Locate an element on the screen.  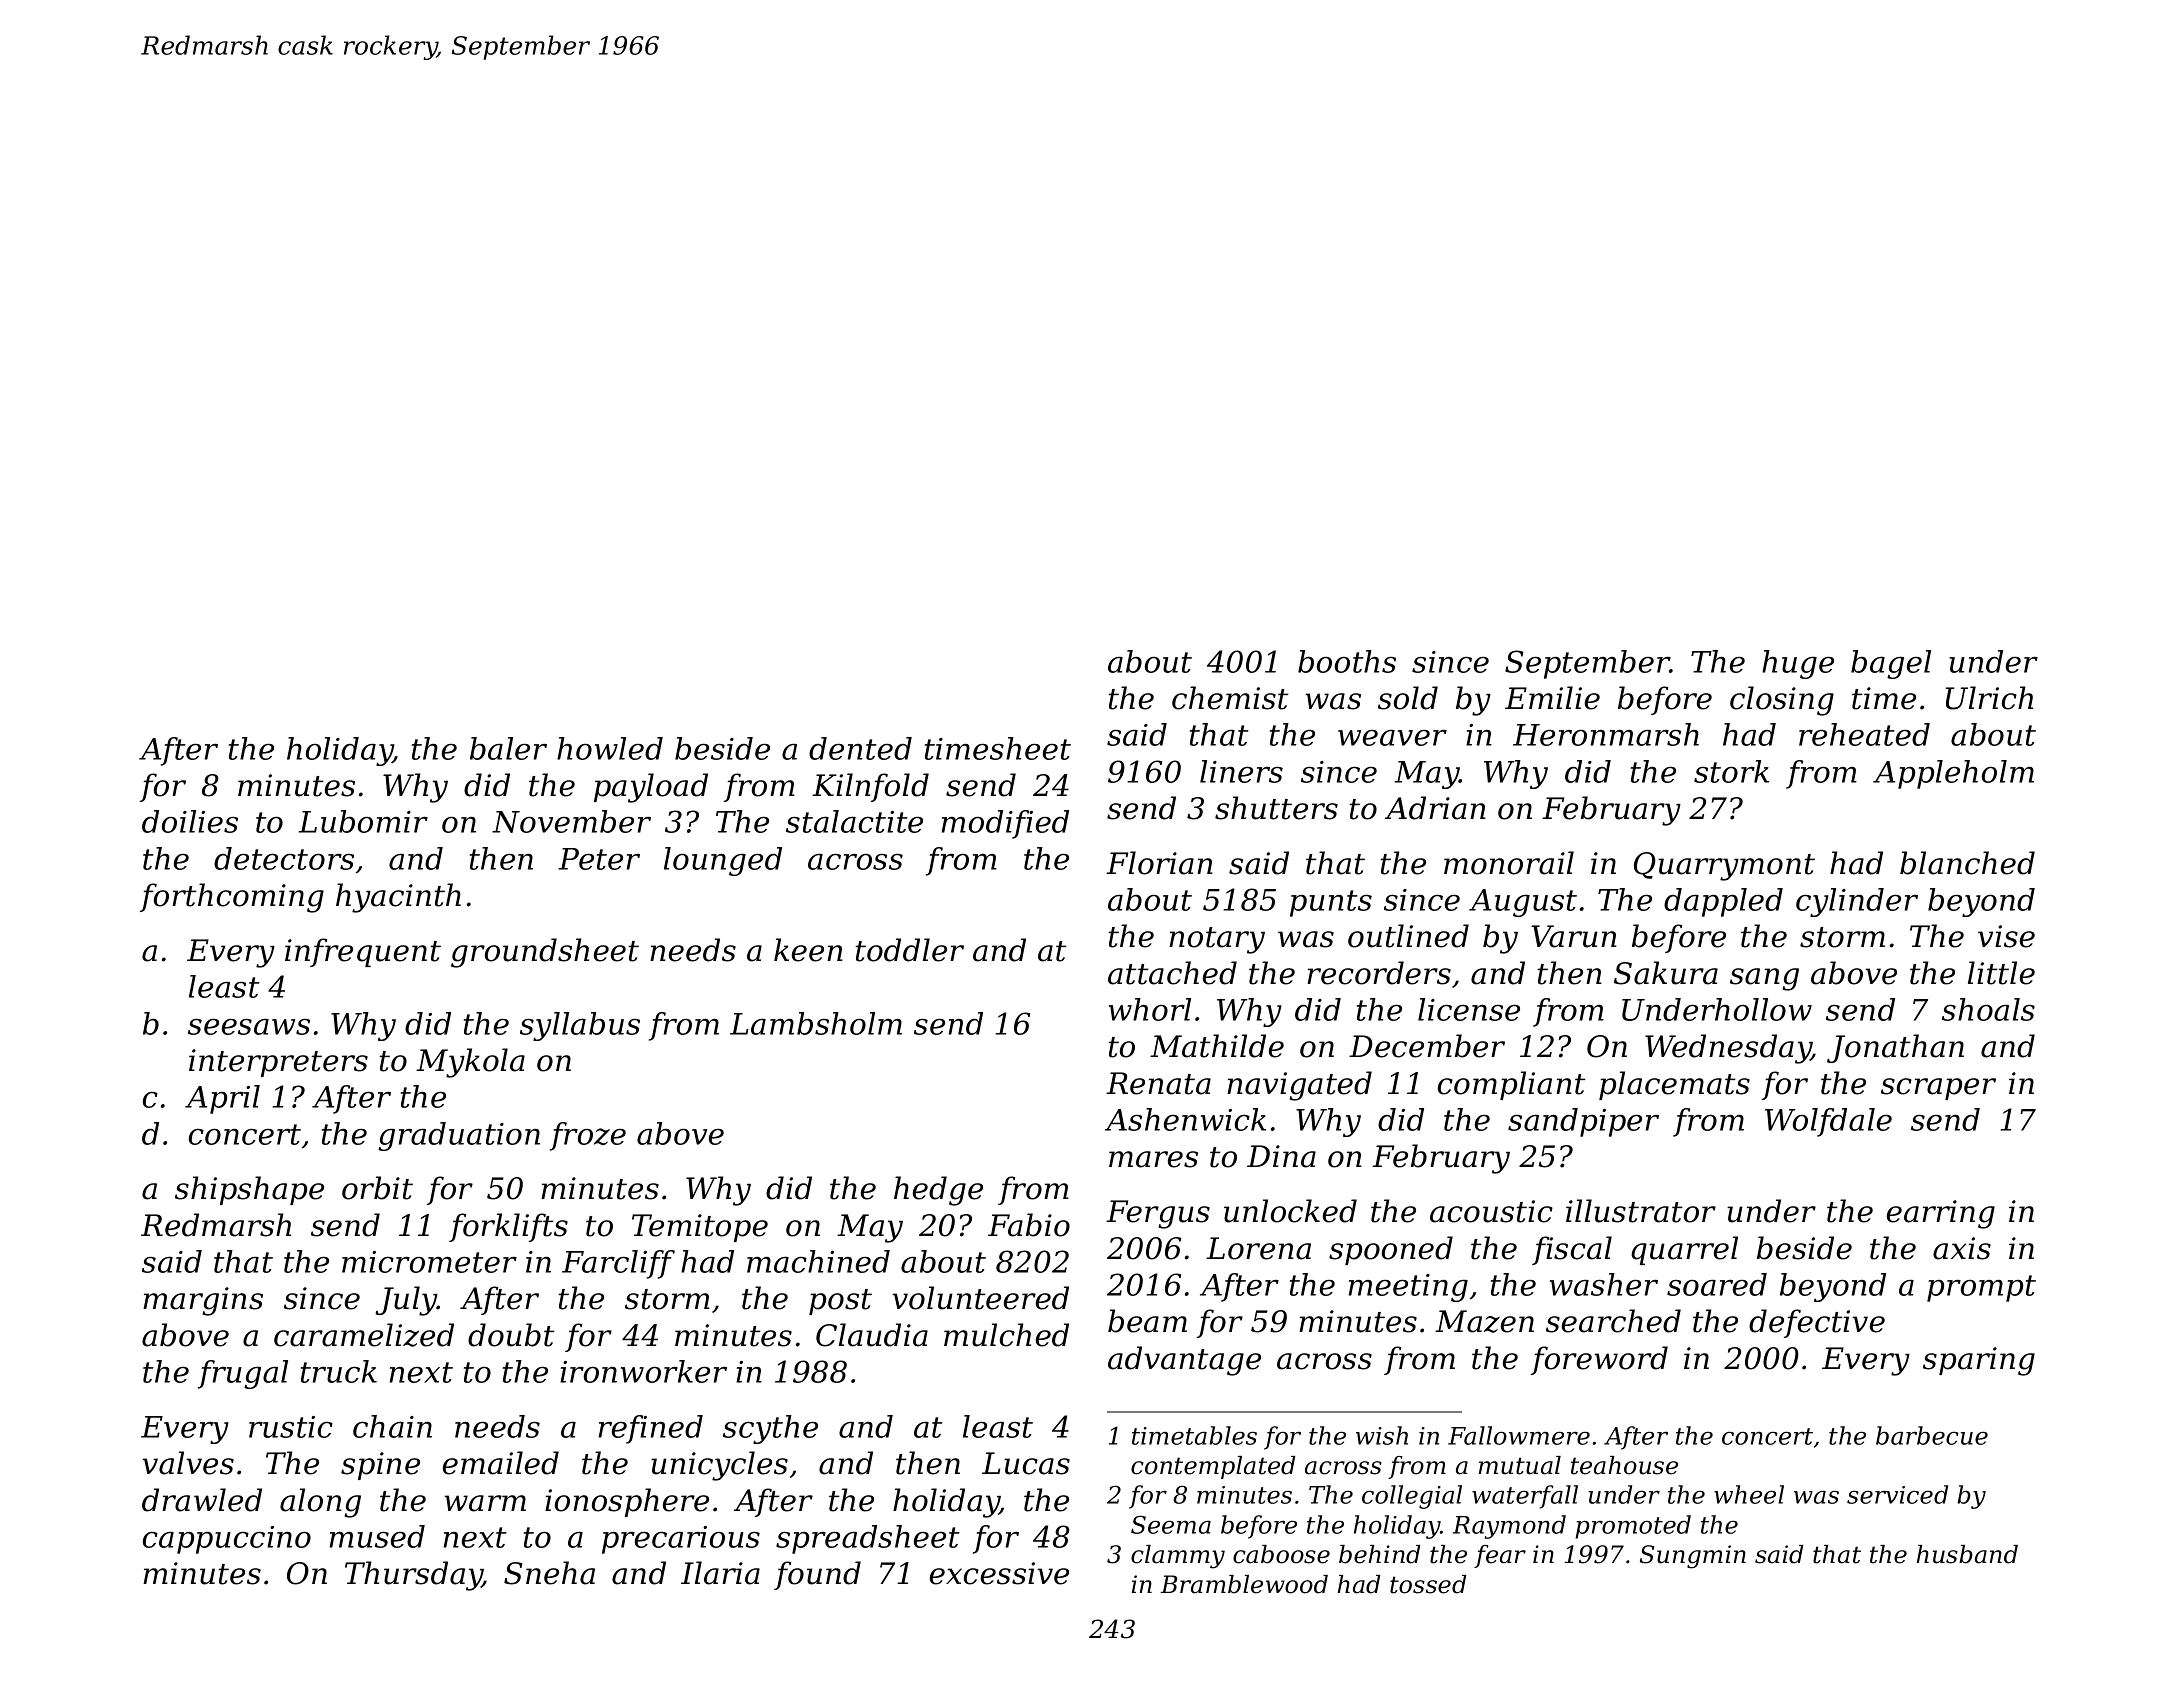
beam is located at coordinates (1147, 1321).
